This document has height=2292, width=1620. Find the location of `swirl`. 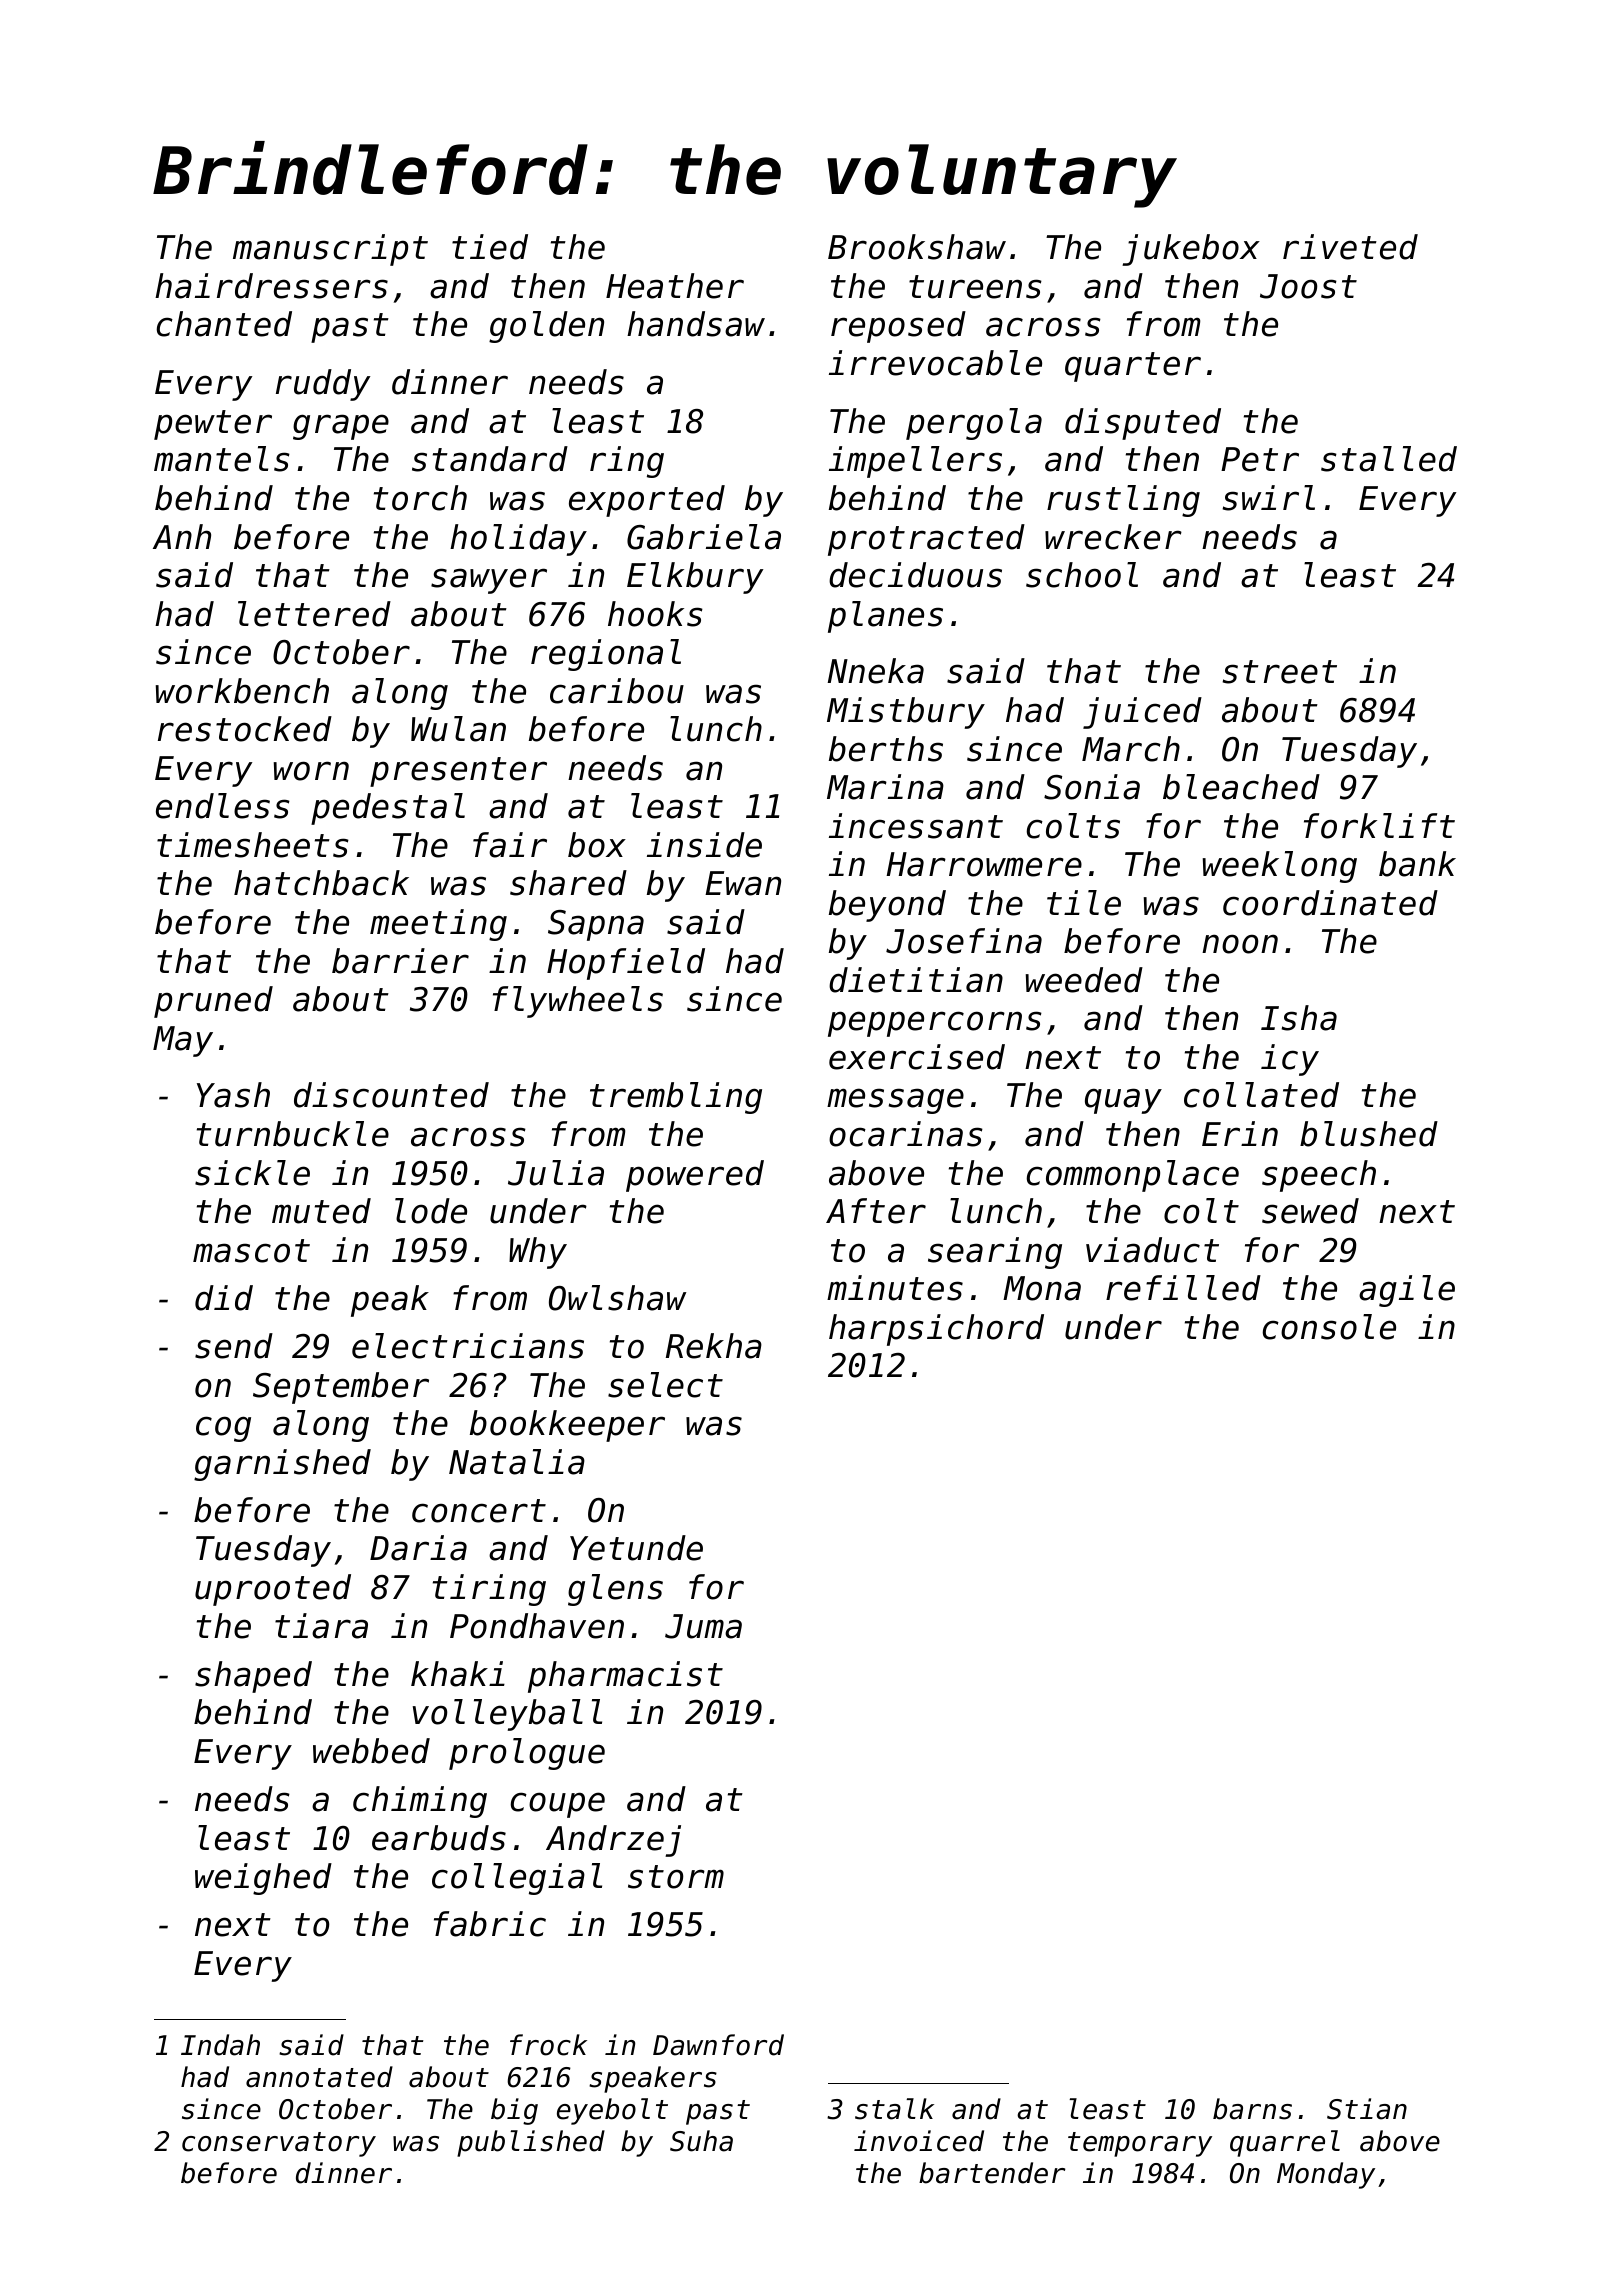

swirl is located at coordinates (1269, 498).
